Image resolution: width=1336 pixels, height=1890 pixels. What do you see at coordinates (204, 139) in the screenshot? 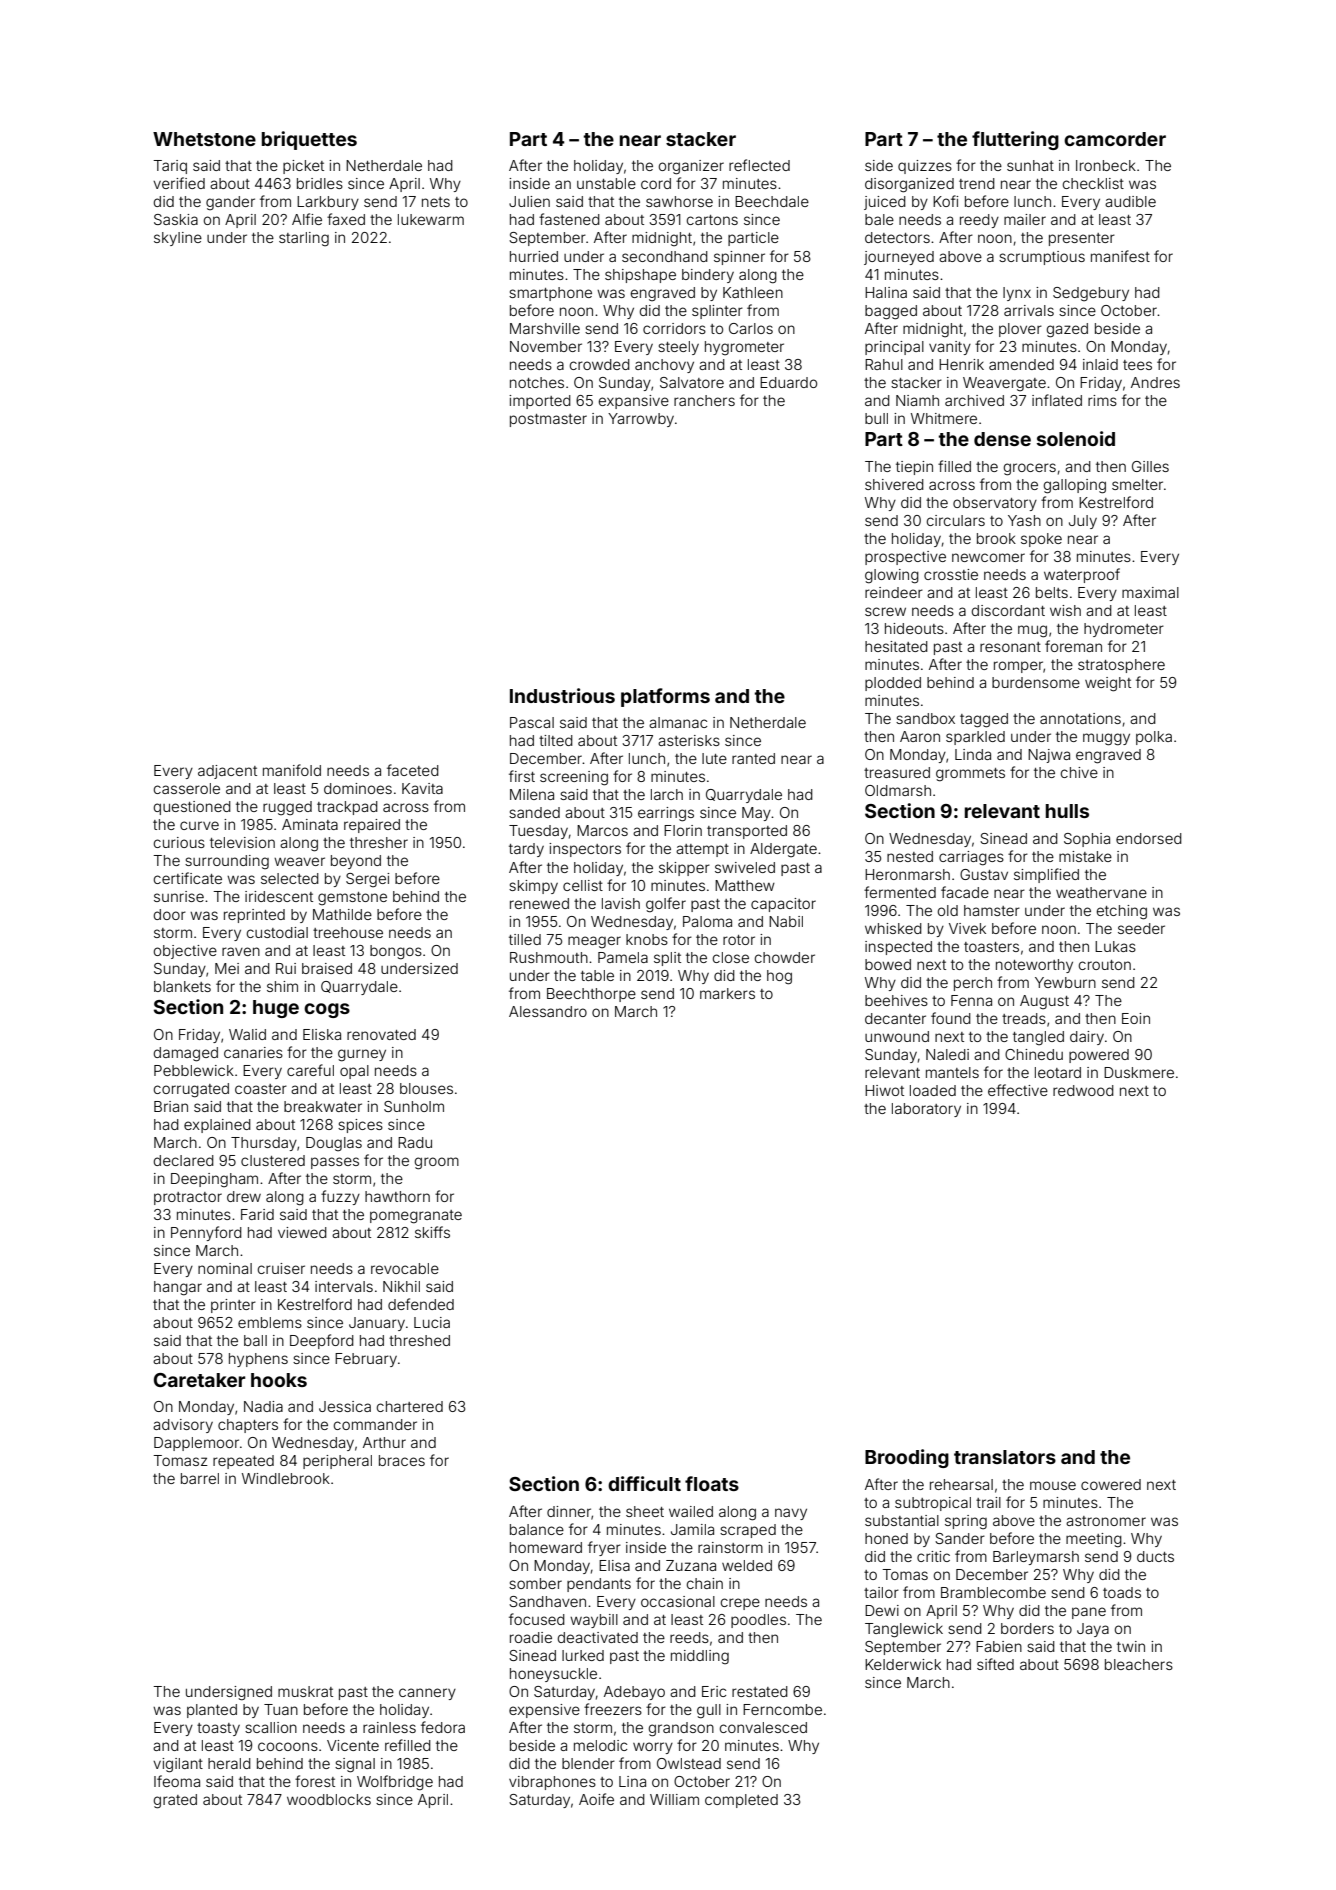
I see `Whetstone` at bounding box center [204, 139].
